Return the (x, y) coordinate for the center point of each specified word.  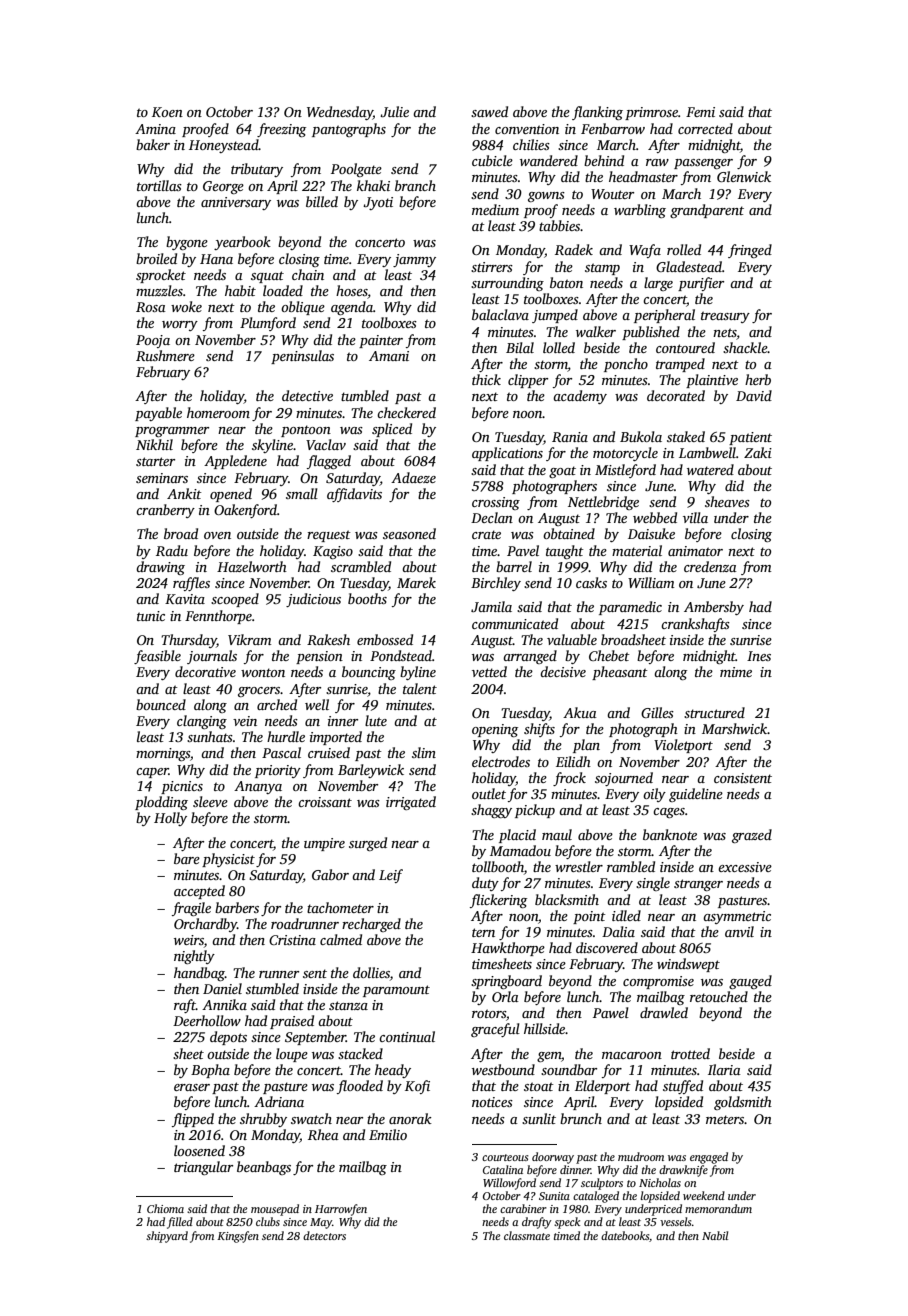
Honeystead (224, 146)
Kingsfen (238, 1237)
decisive (563, 671)
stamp (602, 269)
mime (736, 672)
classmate (527, 1235)
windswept (688, 965)
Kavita (185, 599)
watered (710, 469)
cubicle (492, 160)
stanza (348, 1005)
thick (486, 379)
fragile (191, 909)
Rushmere (165, 355)
